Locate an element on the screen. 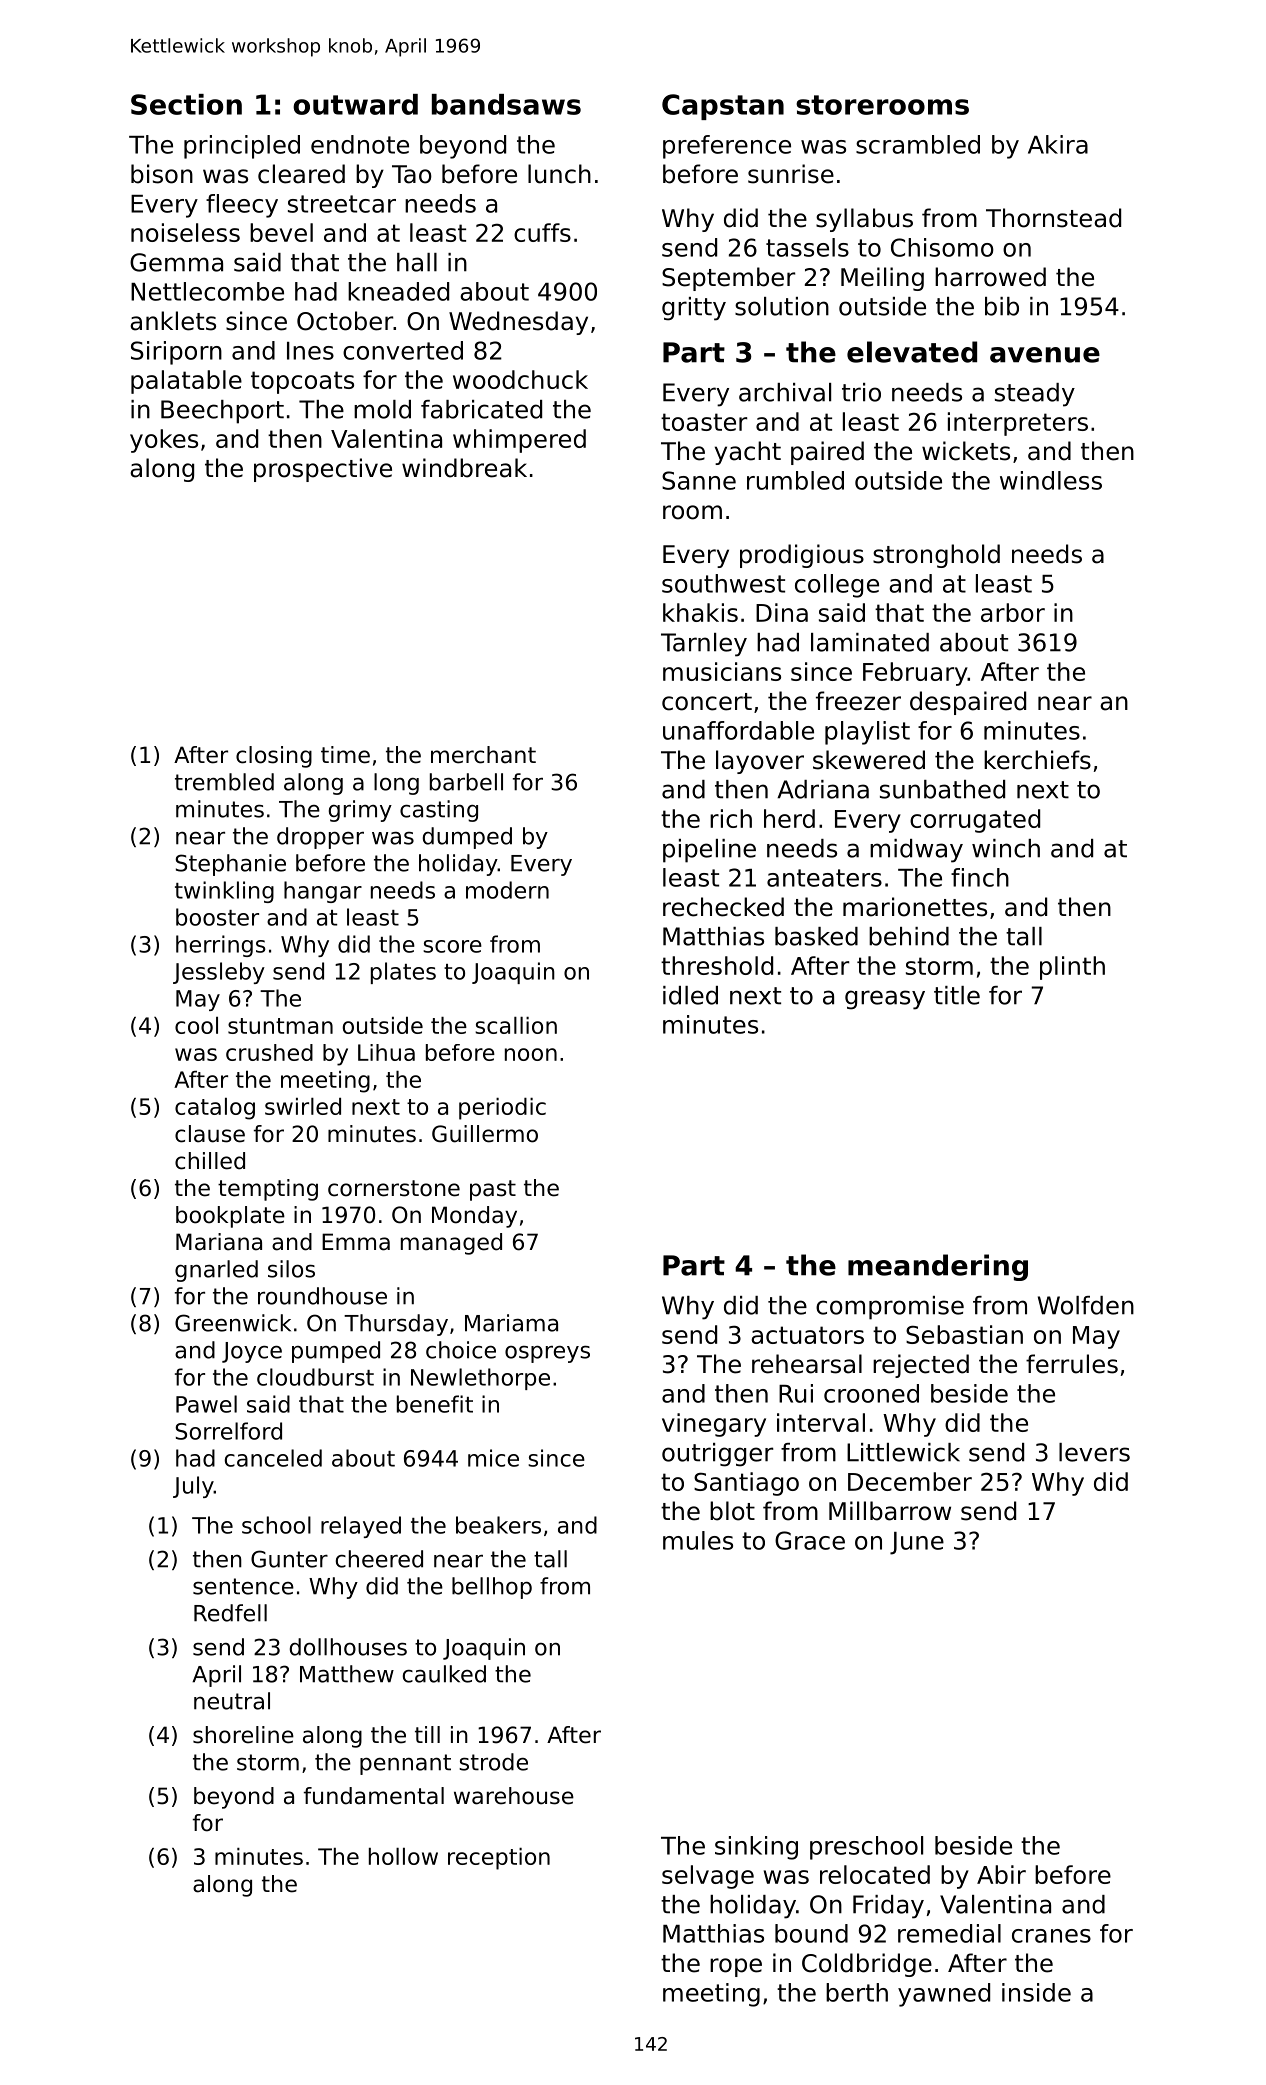  Section is located at coordinates (186, 104).
